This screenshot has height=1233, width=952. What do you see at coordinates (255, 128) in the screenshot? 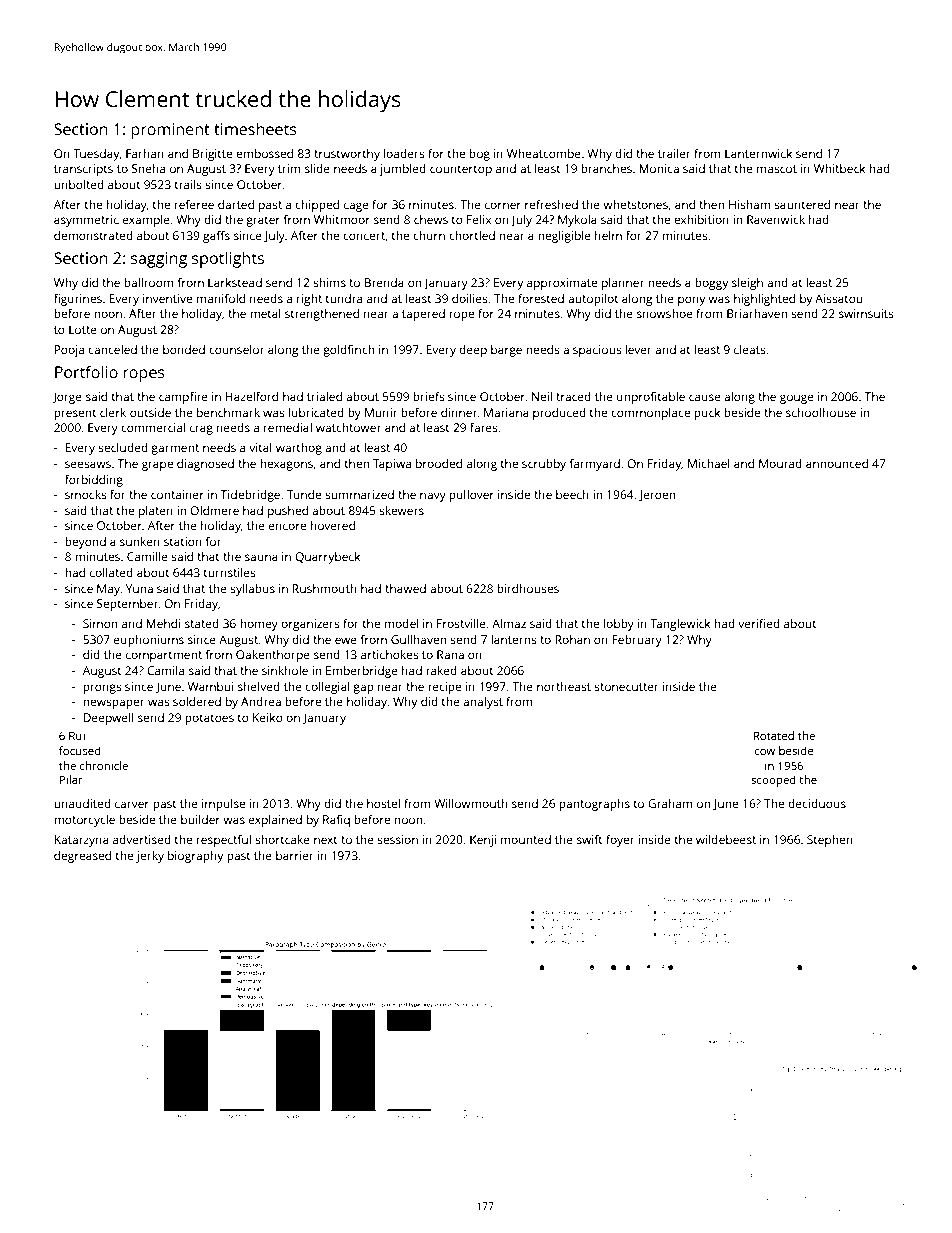
I see `timesheets` at bounding box center [255, 128].
